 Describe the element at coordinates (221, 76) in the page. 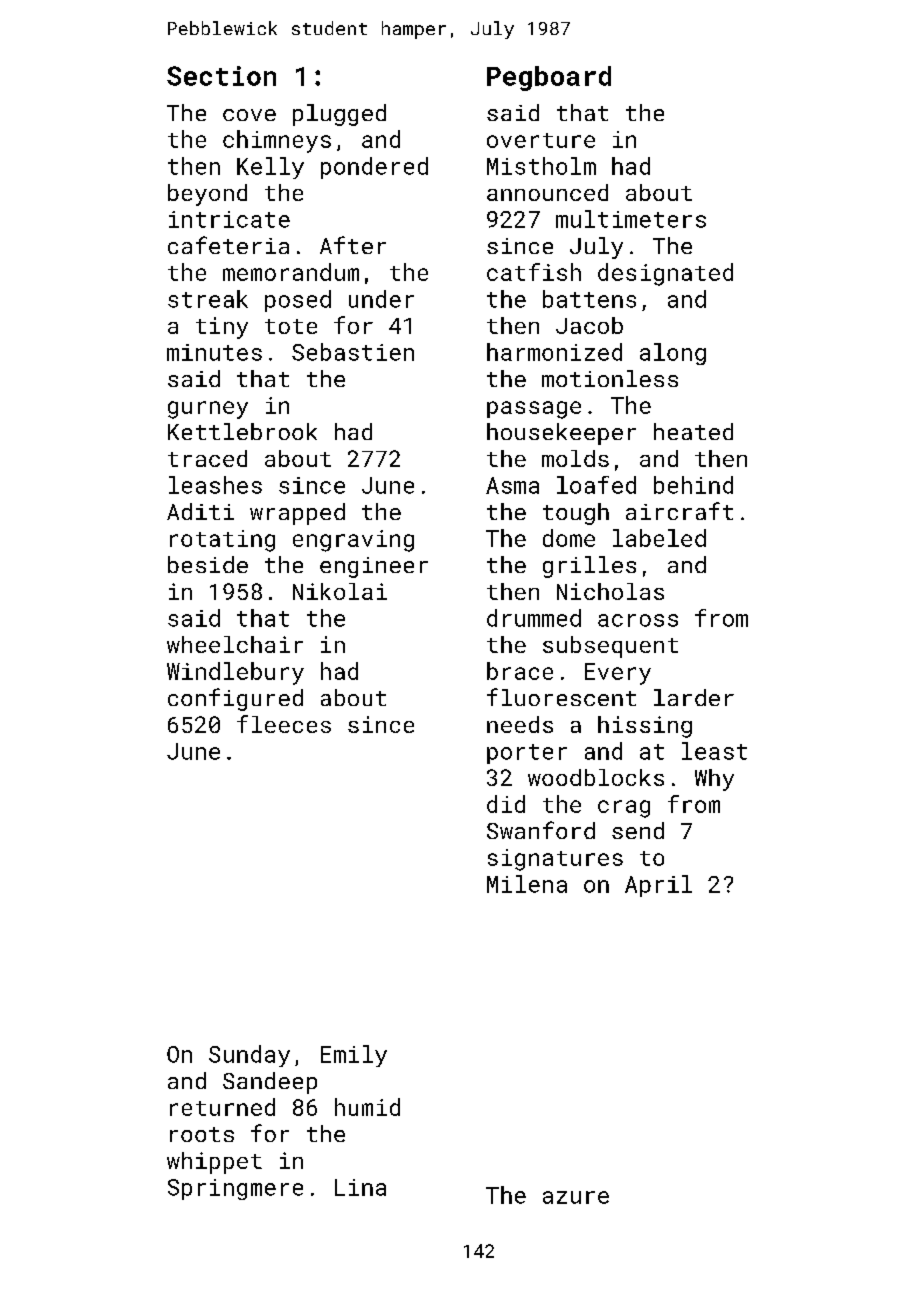

I see `Section` at that location.
